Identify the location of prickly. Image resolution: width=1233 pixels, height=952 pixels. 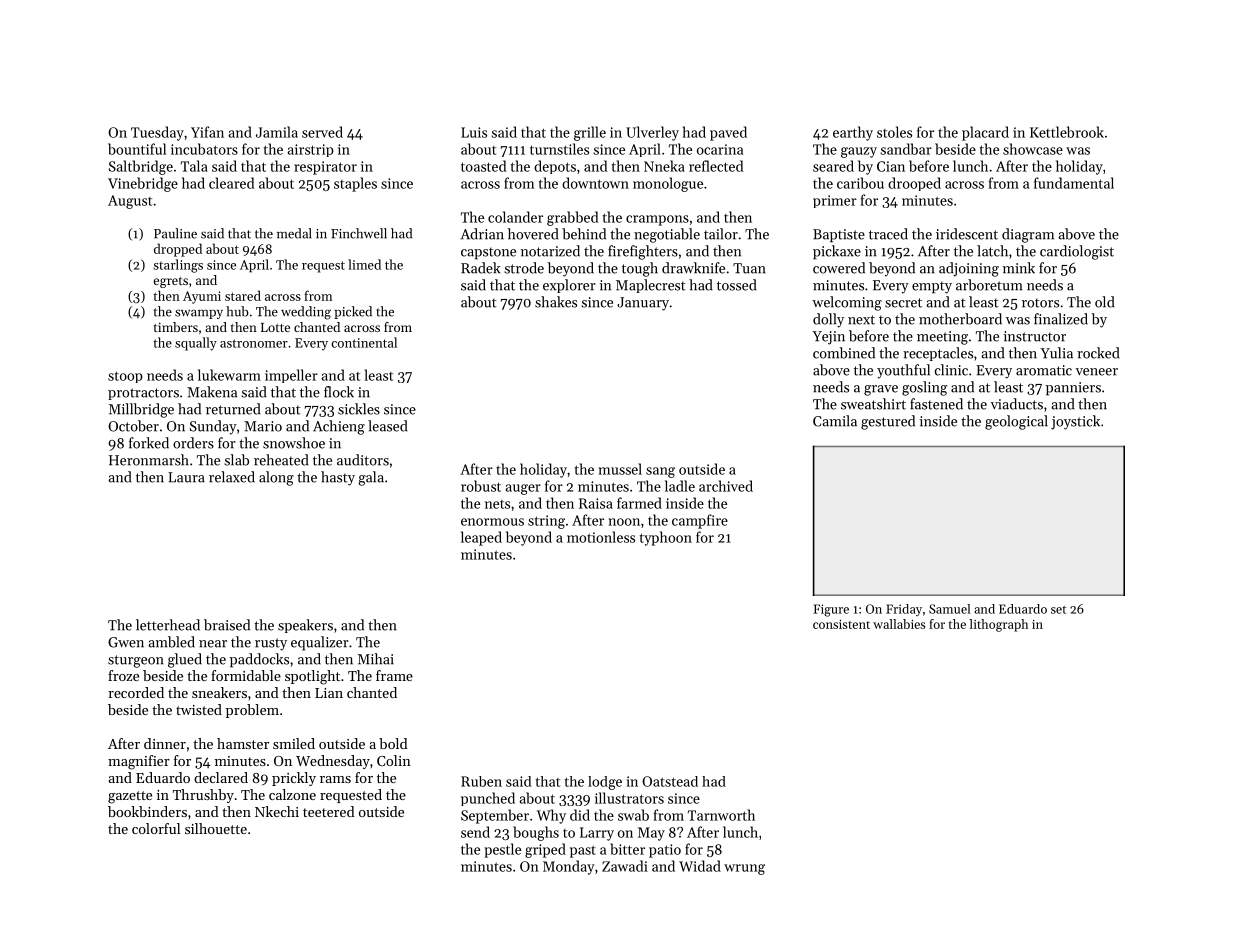
(294, 779).
